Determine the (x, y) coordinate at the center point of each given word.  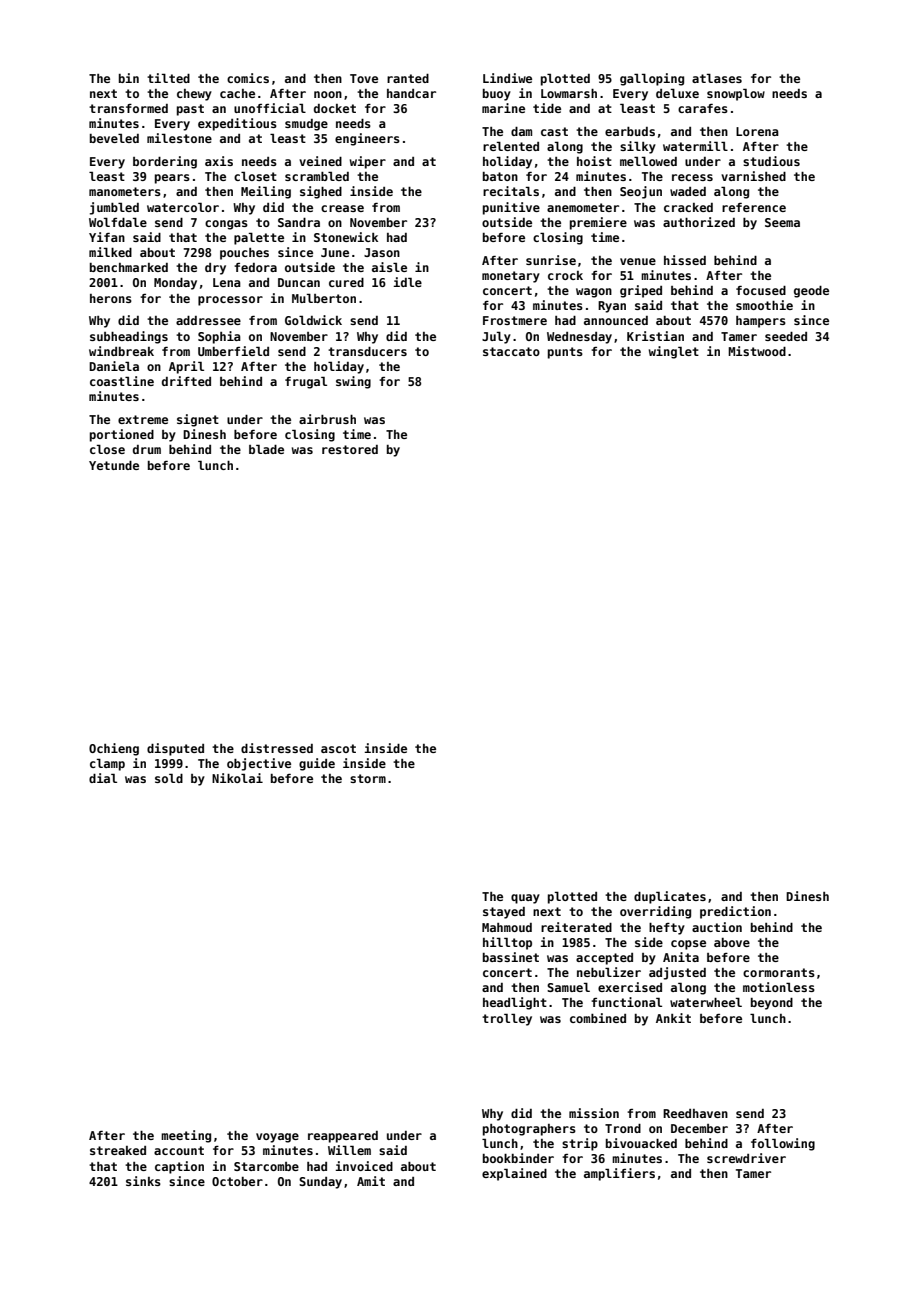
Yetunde (114, 465)
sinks (143, 1181)
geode (811, 292)
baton (500, 176)
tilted (168, 78)
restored (350, 449)
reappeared (343, 1137)
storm (368, 778)
